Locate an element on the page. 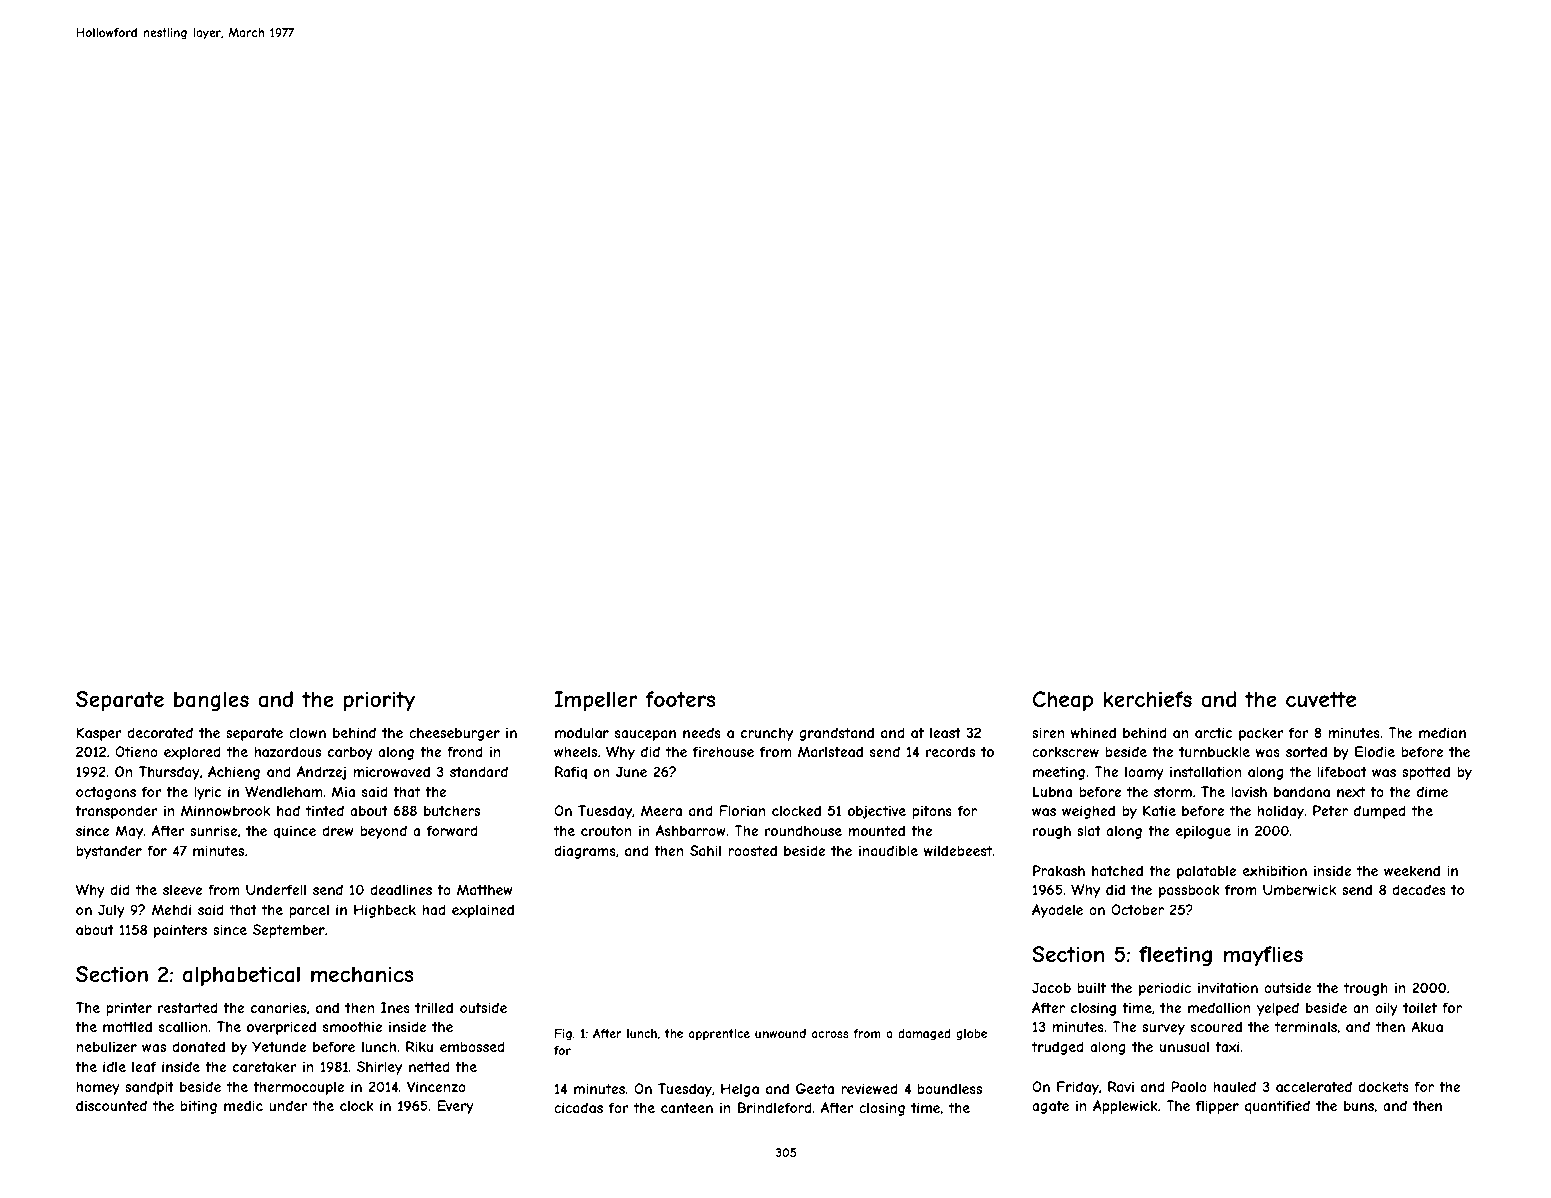  arctic is located at coordinates (1214, 732).
